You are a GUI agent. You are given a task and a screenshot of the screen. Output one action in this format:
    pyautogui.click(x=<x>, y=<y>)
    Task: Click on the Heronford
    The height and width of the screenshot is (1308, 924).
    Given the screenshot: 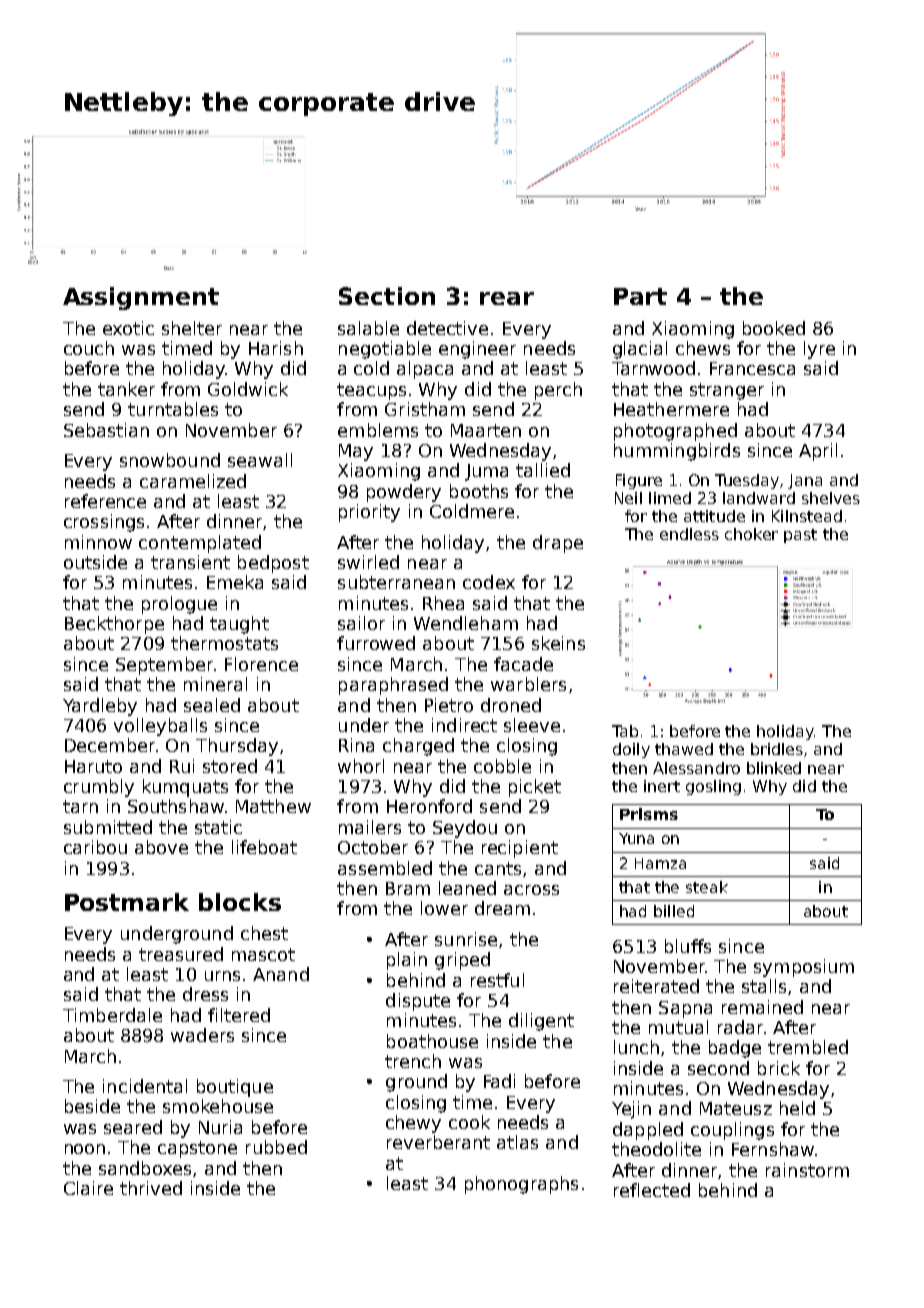 What is the action you would take?
    pyautogui.click(x=429, y=806)
